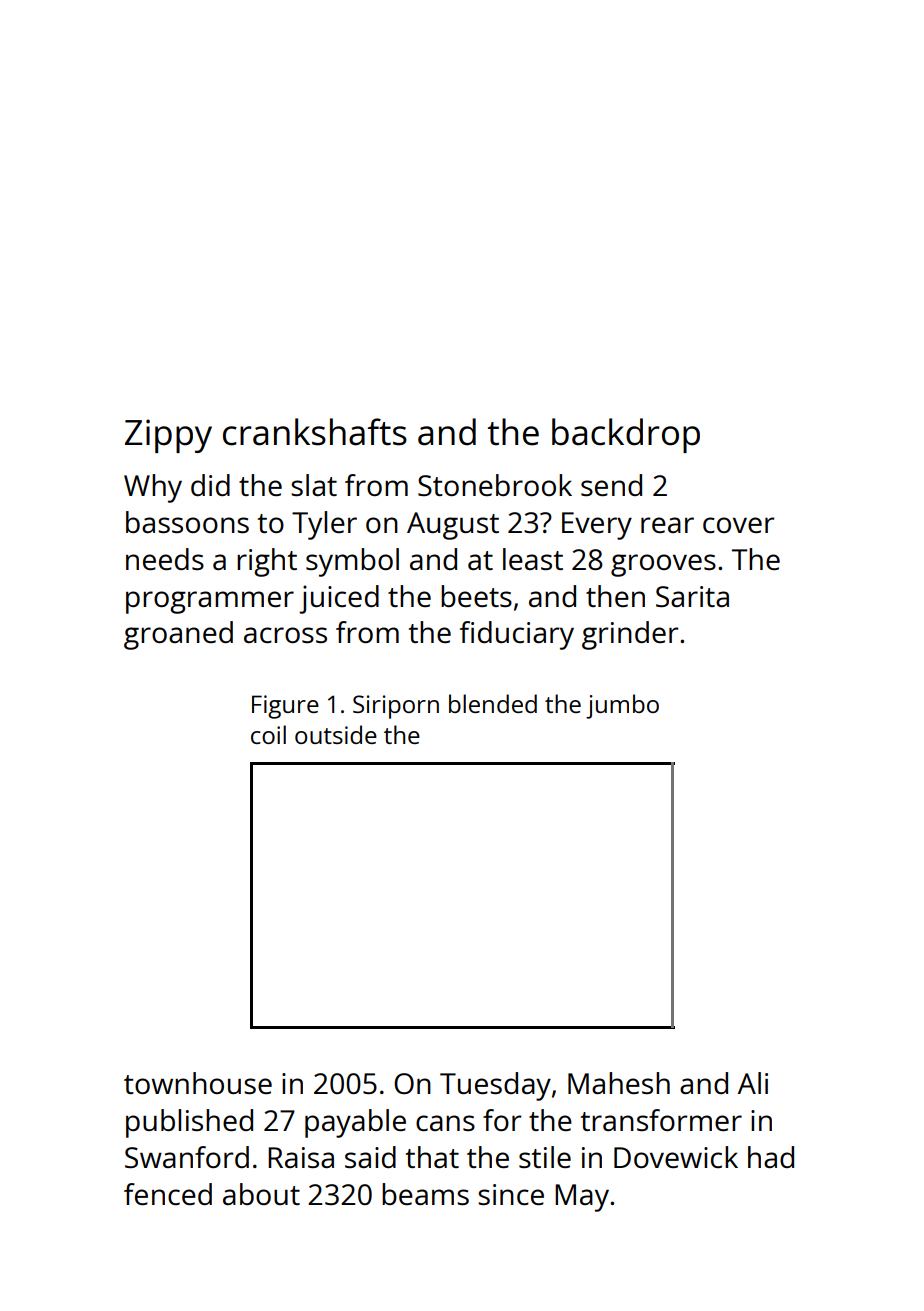 The width and height of the screenshot is (924, 1311). What do you see at coordinates (315, 432) in the screenshot?
I see `crankshafts` at bounding box center [315, 432].
